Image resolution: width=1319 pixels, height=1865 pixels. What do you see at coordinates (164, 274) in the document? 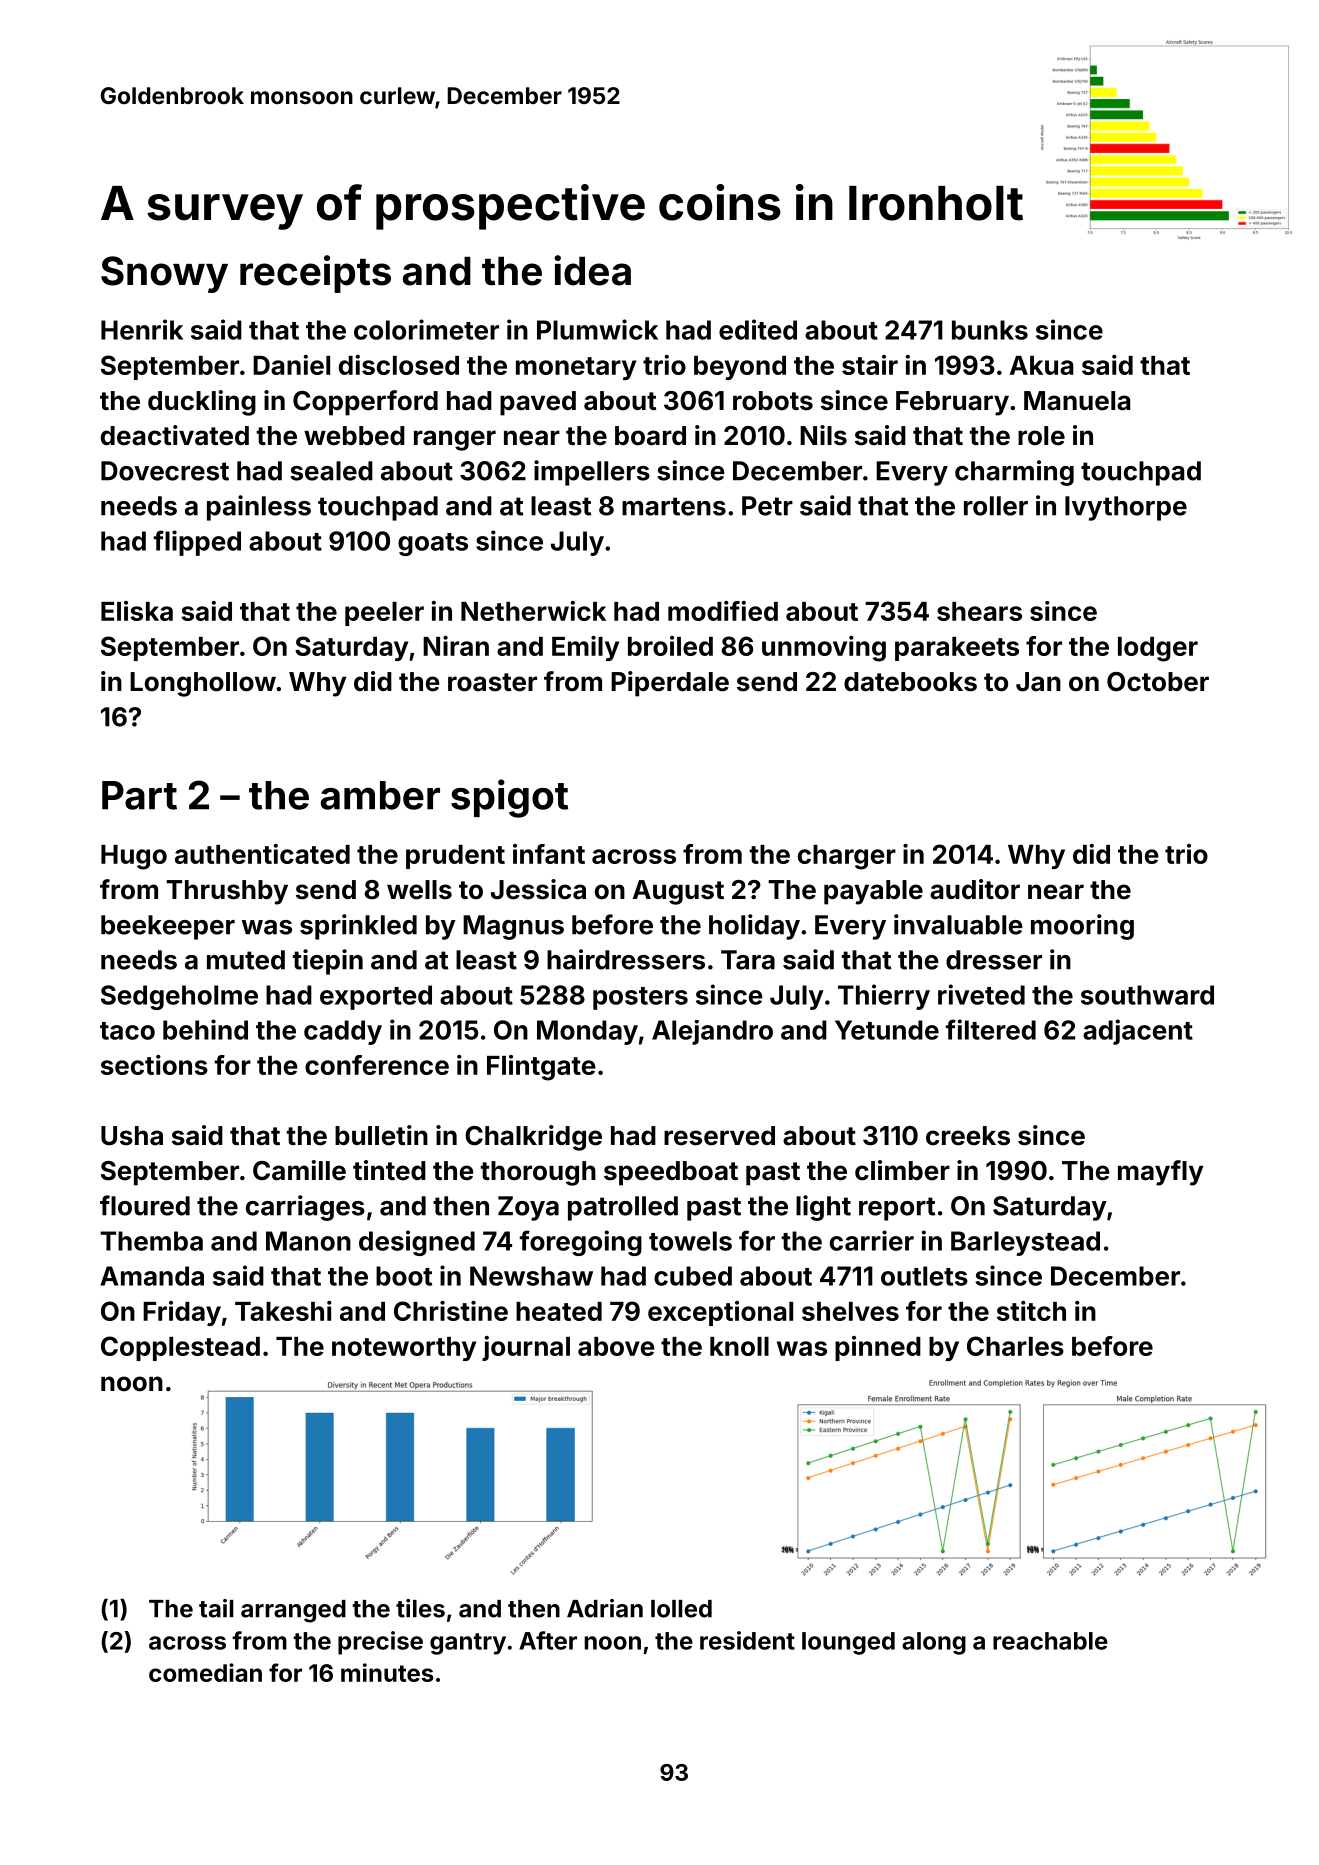
I see `Snowy` at bounding box center [164, 274].
